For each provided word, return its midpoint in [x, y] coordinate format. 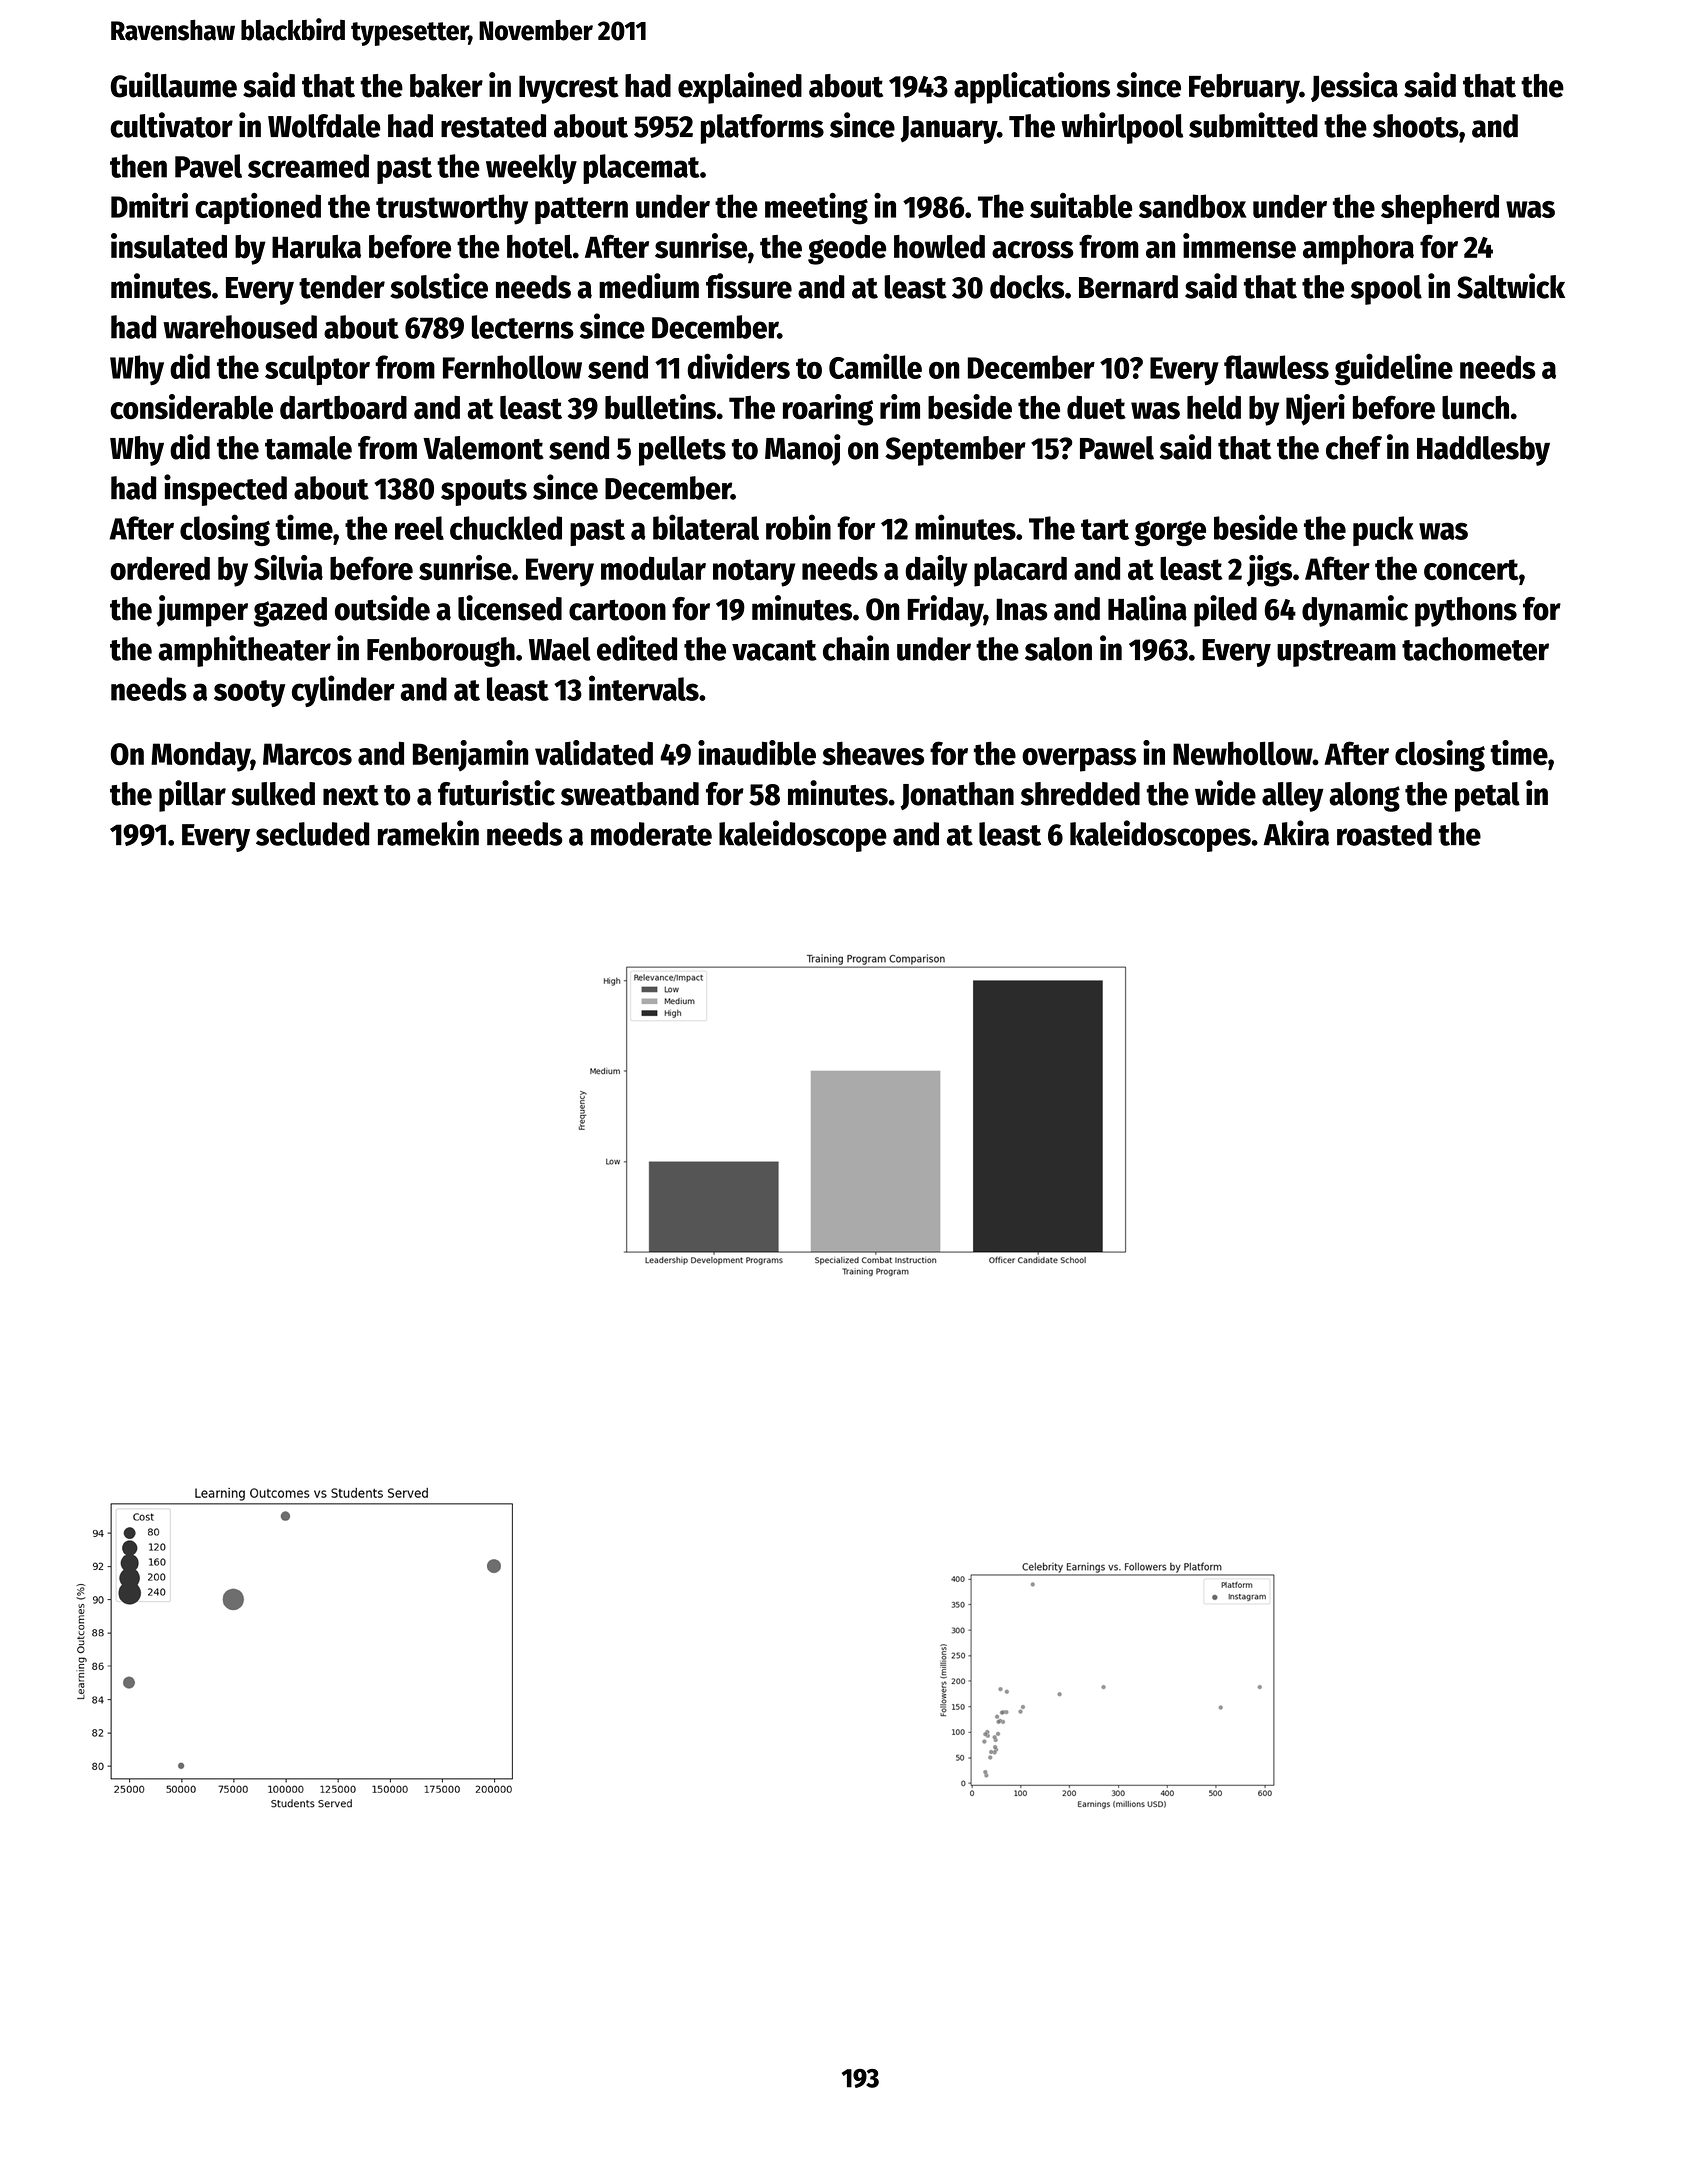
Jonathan [957, 796]
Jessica [1354, 87]
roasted [1384, 834]
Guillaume [174, 85]
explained [740, 88]
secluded [312, 834]
